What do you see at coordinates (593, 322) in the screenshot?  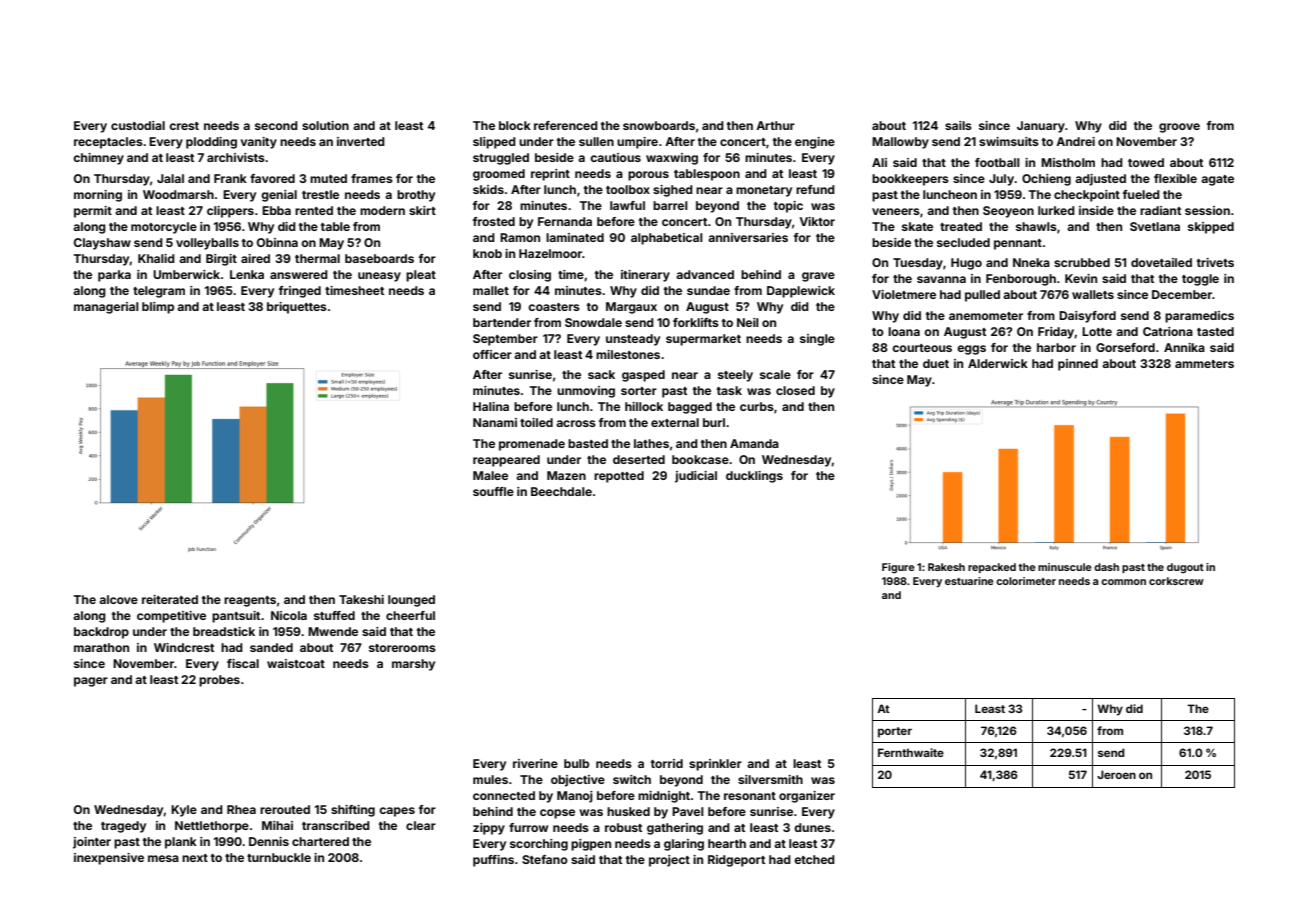 I see `Snowdale` at bounding box center [593, 322].
